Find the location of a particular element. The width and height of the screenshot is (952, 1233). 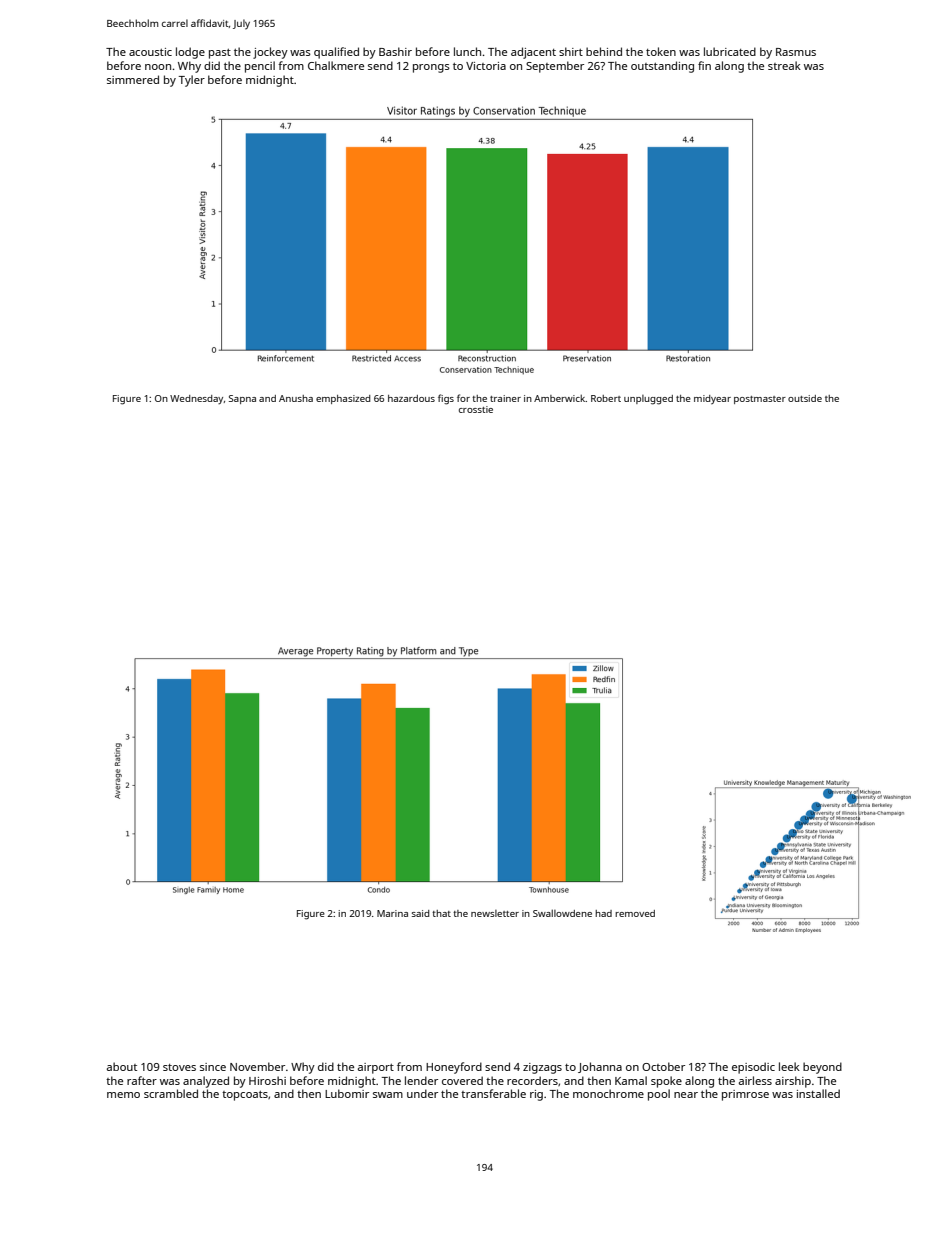

hazardous is located at coordinates (411, 398).
